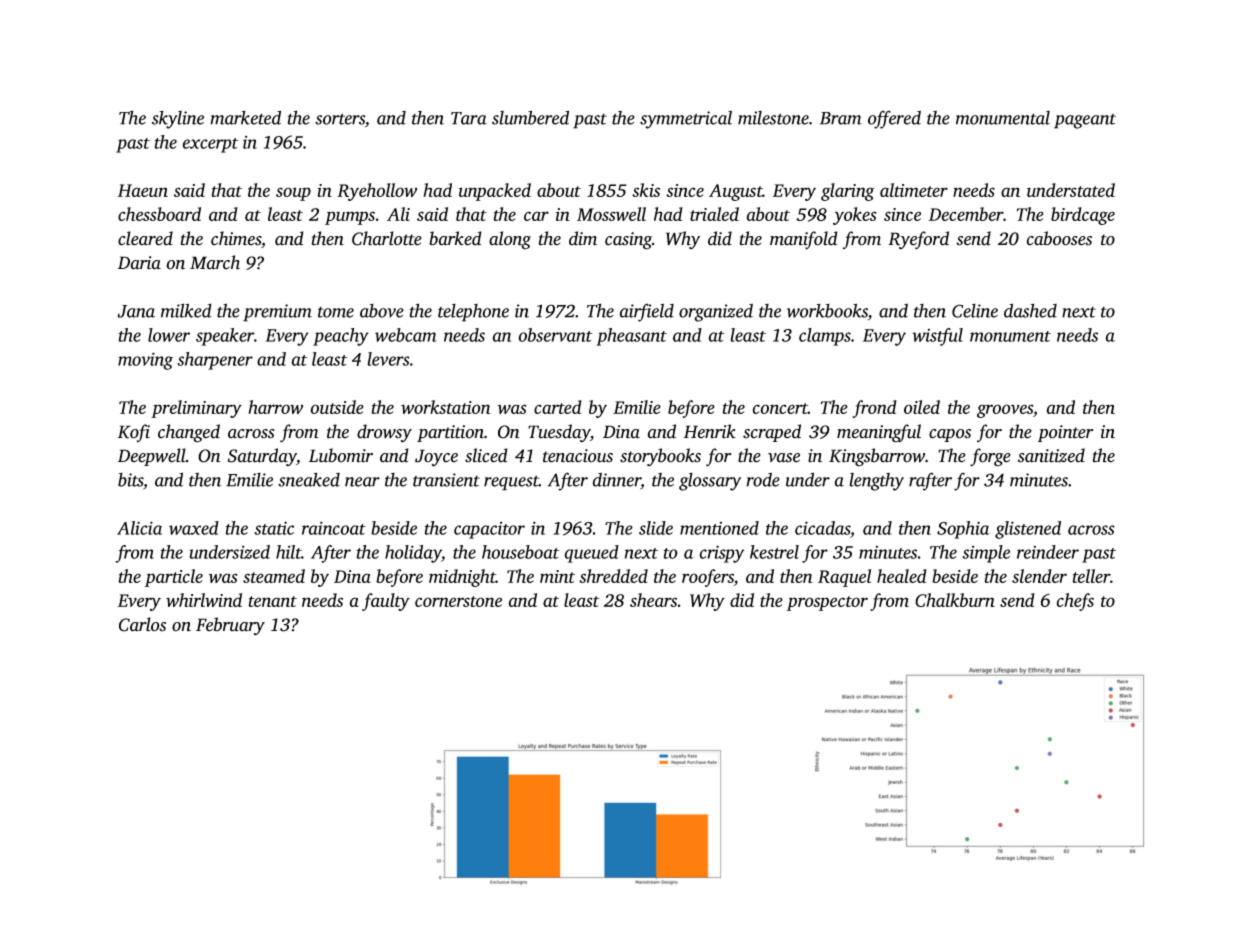 The image size is (1233, 952). Describe the element at coordinates (986, 554) in the image. I see `simple` at that location.
